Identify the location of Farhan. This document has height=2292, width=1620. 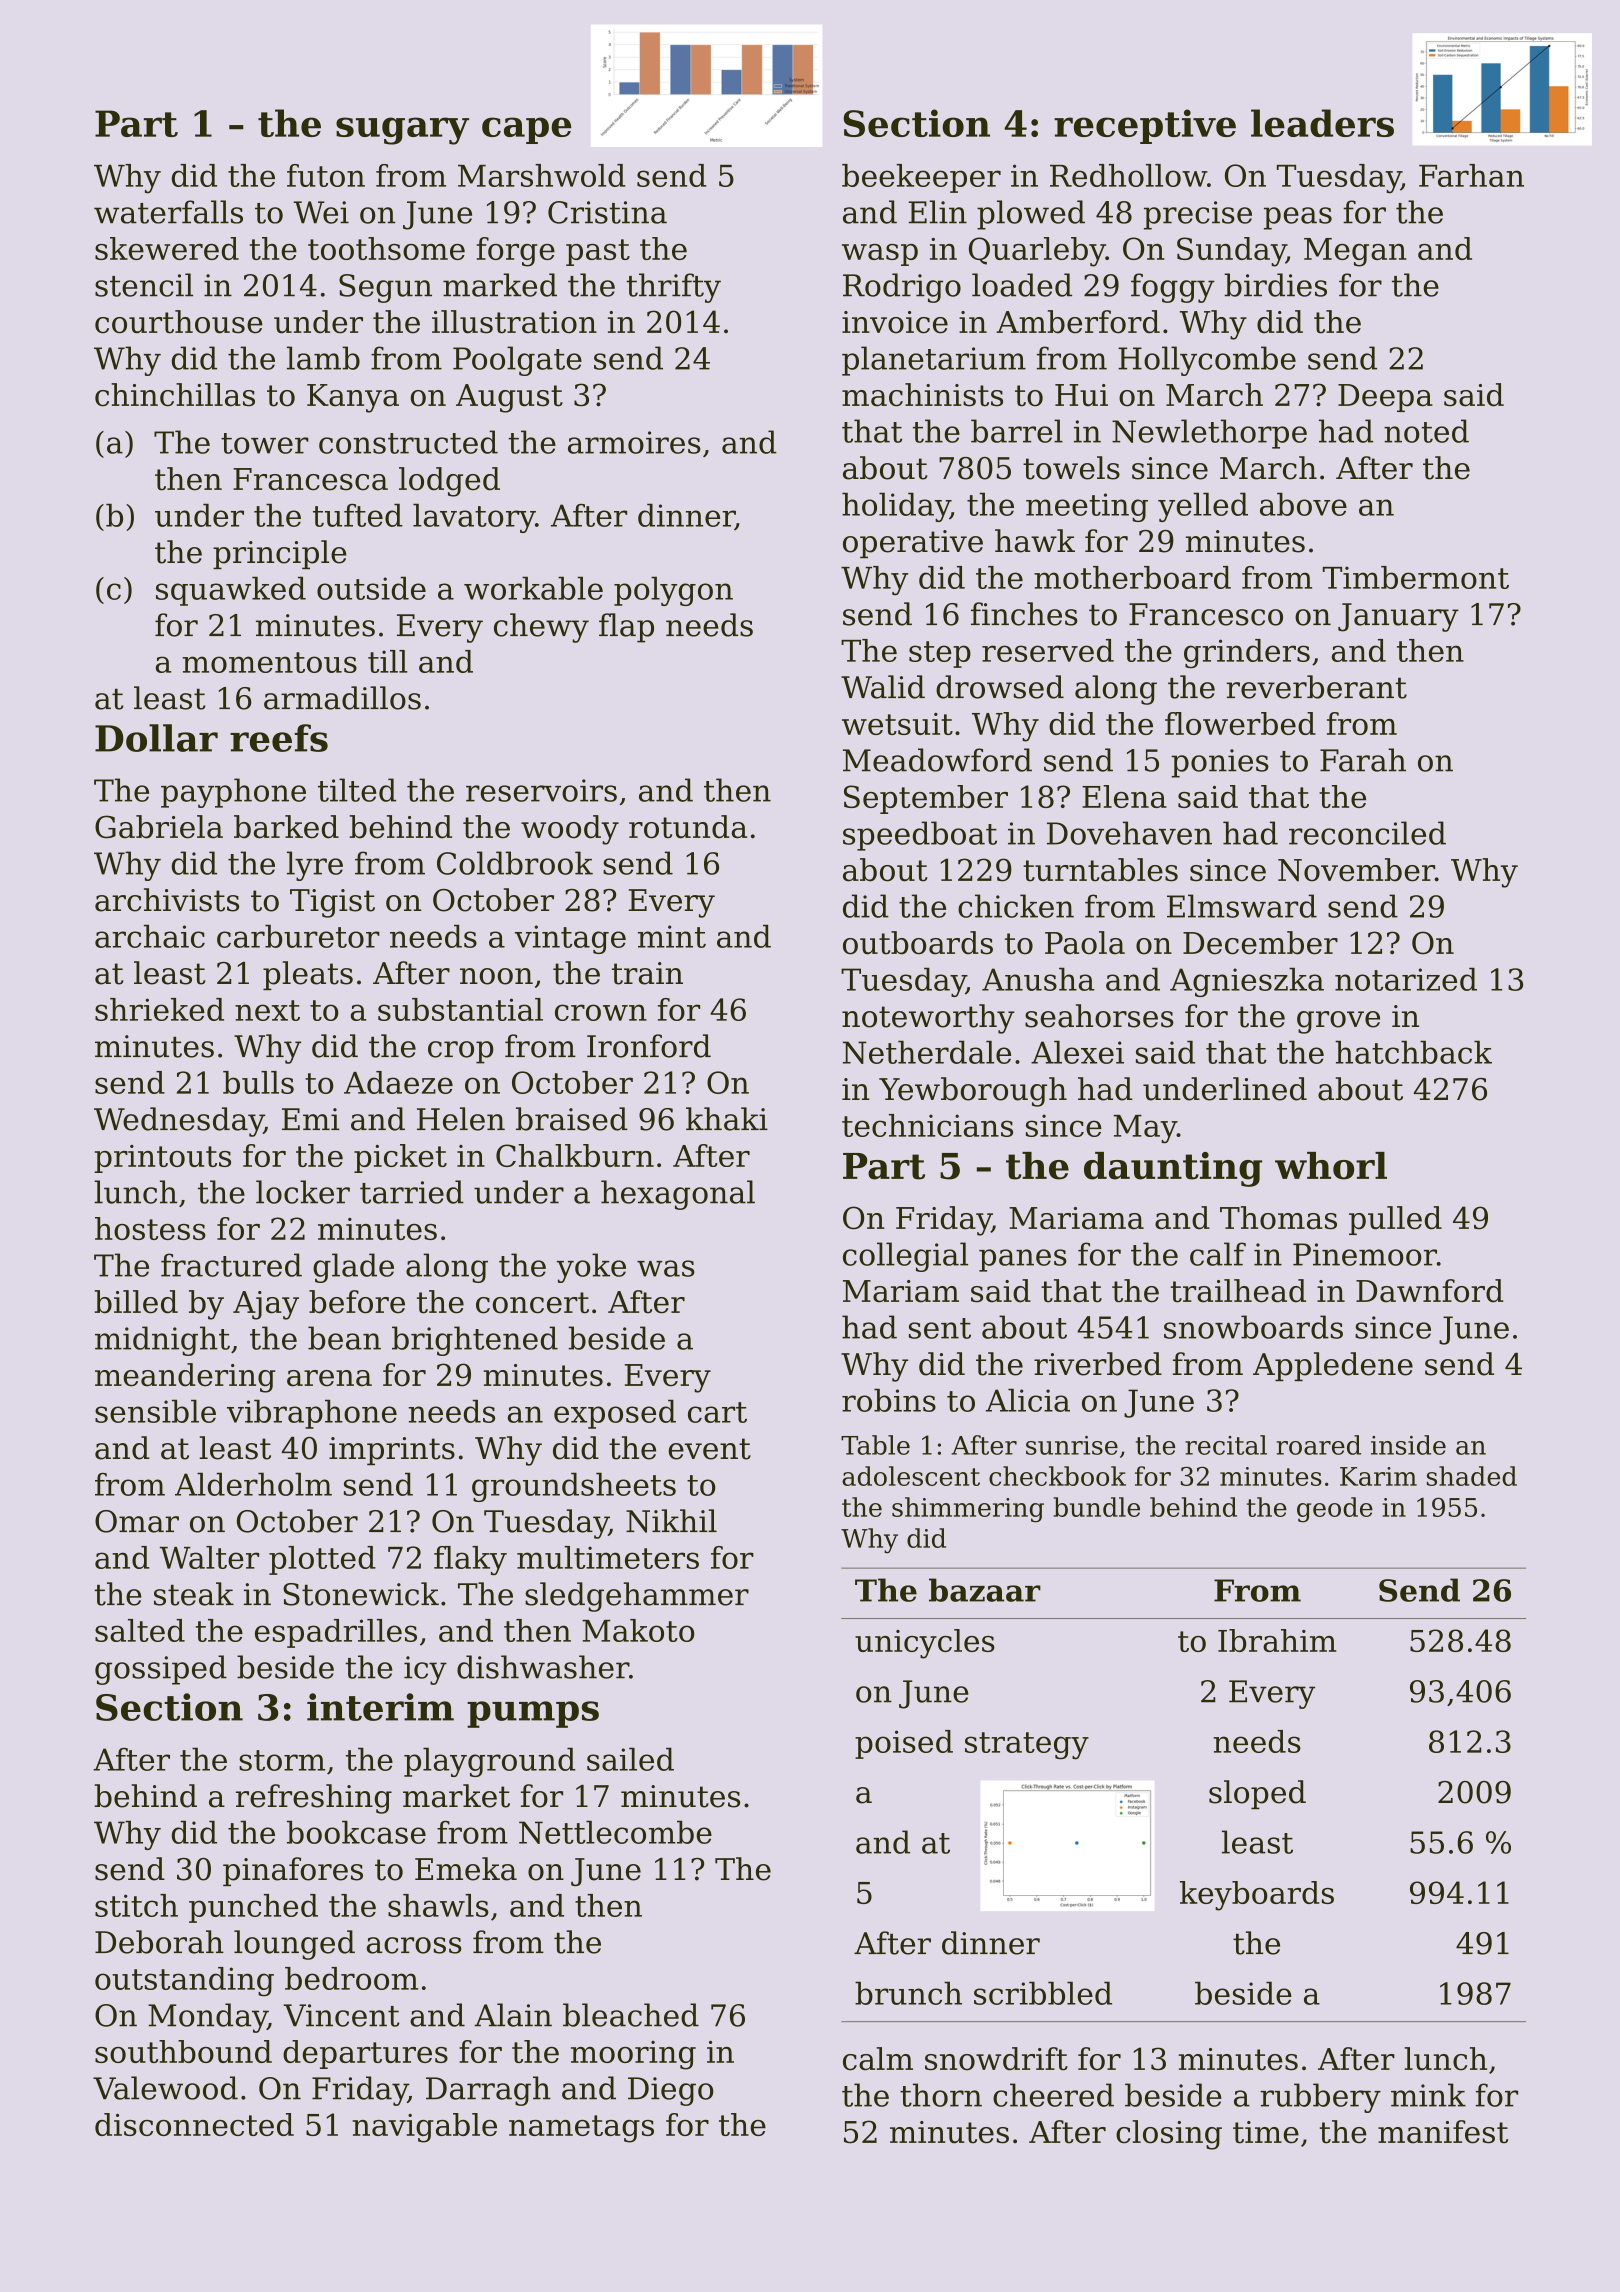
(1471, 175).
